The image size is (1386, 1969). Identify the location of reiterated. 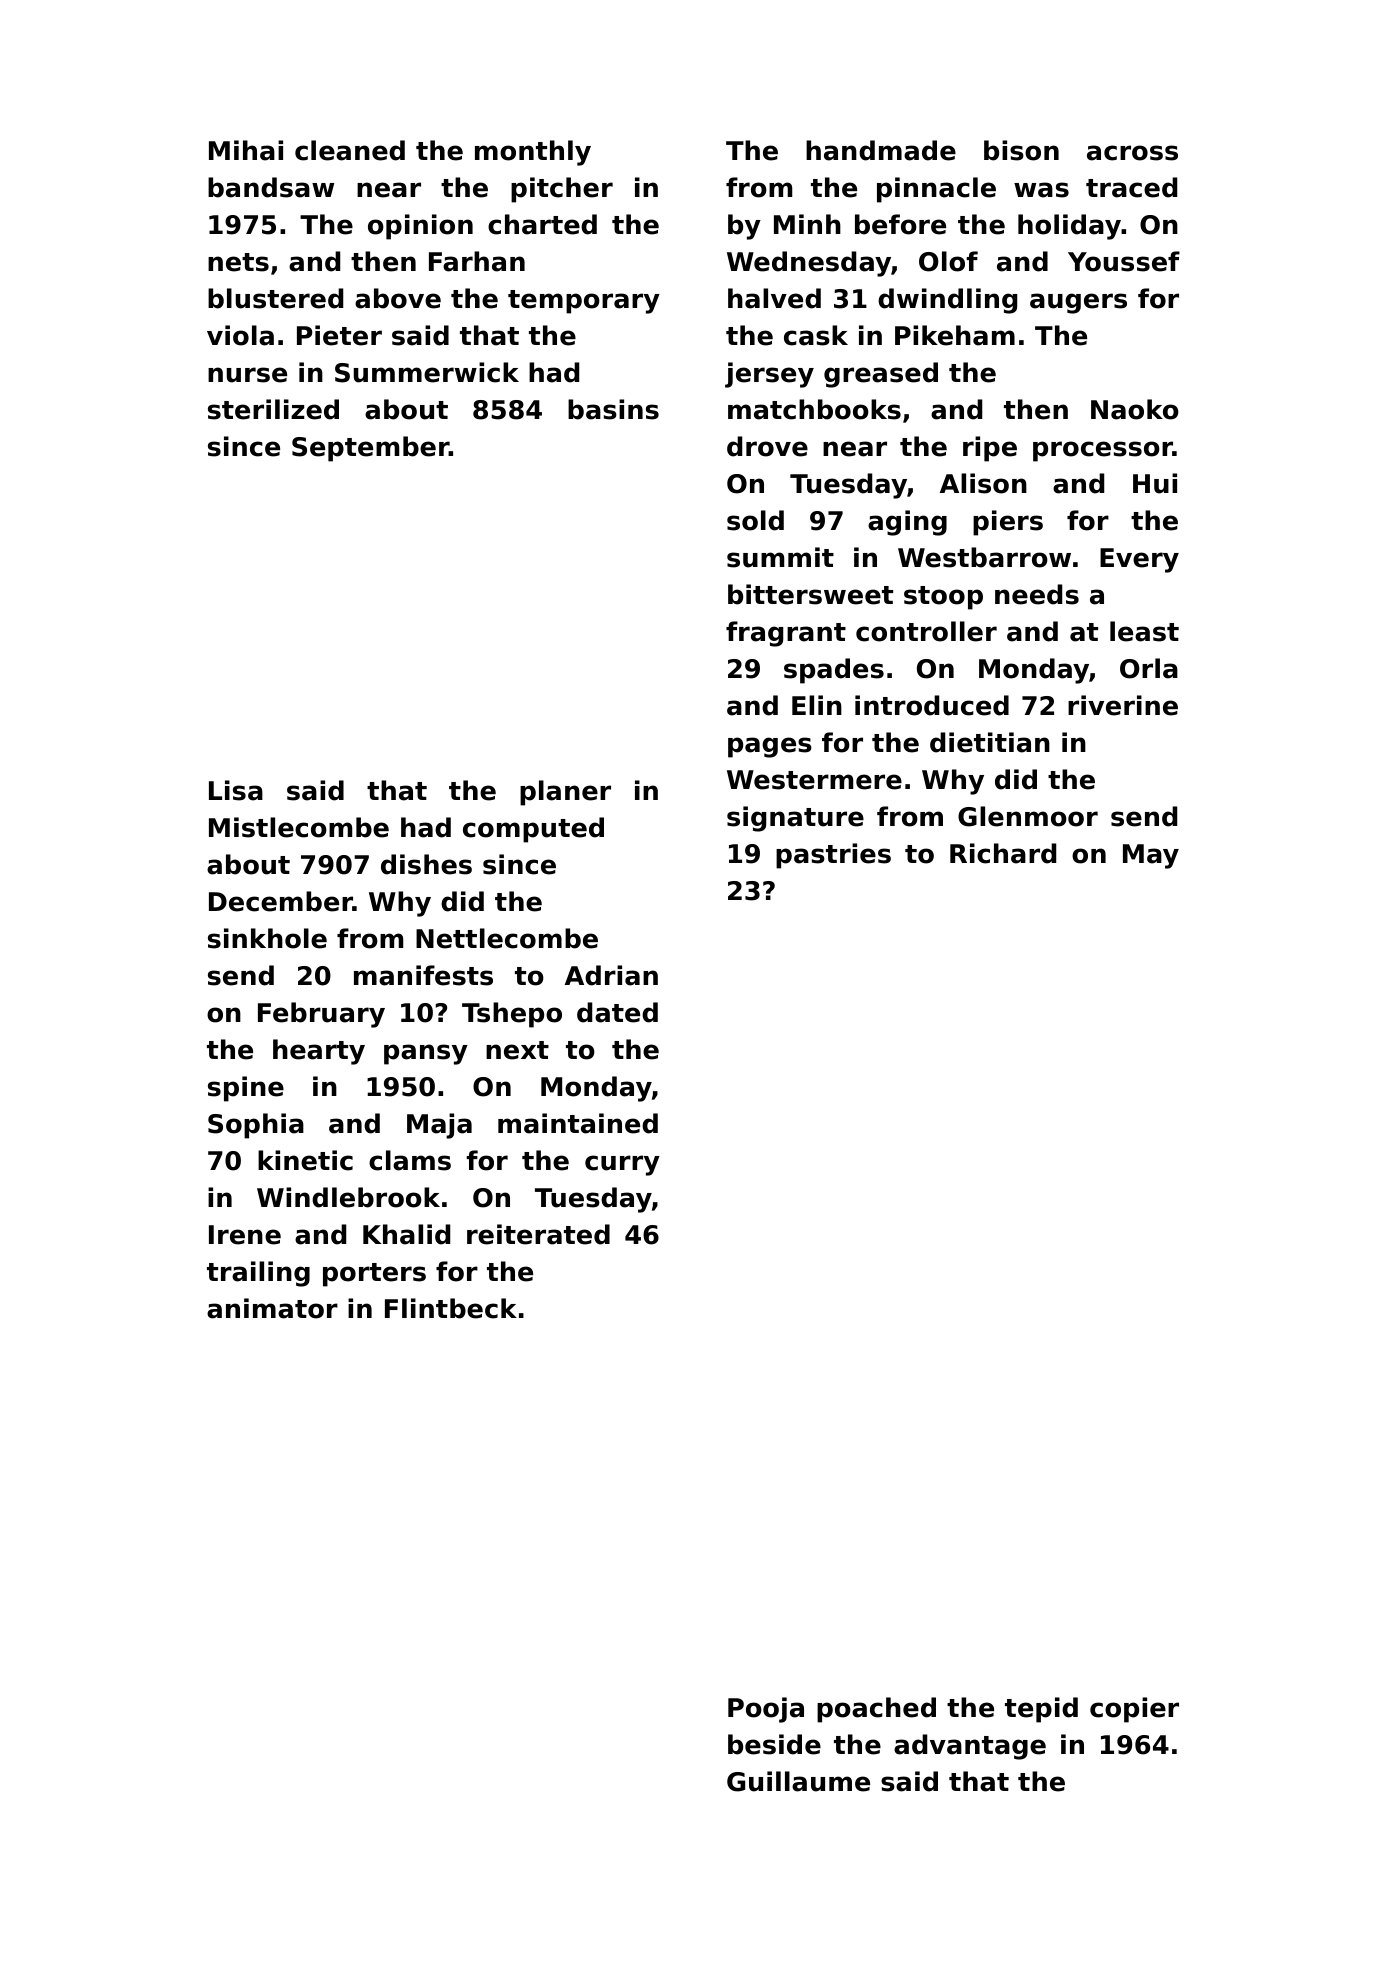
(538, 1234).
